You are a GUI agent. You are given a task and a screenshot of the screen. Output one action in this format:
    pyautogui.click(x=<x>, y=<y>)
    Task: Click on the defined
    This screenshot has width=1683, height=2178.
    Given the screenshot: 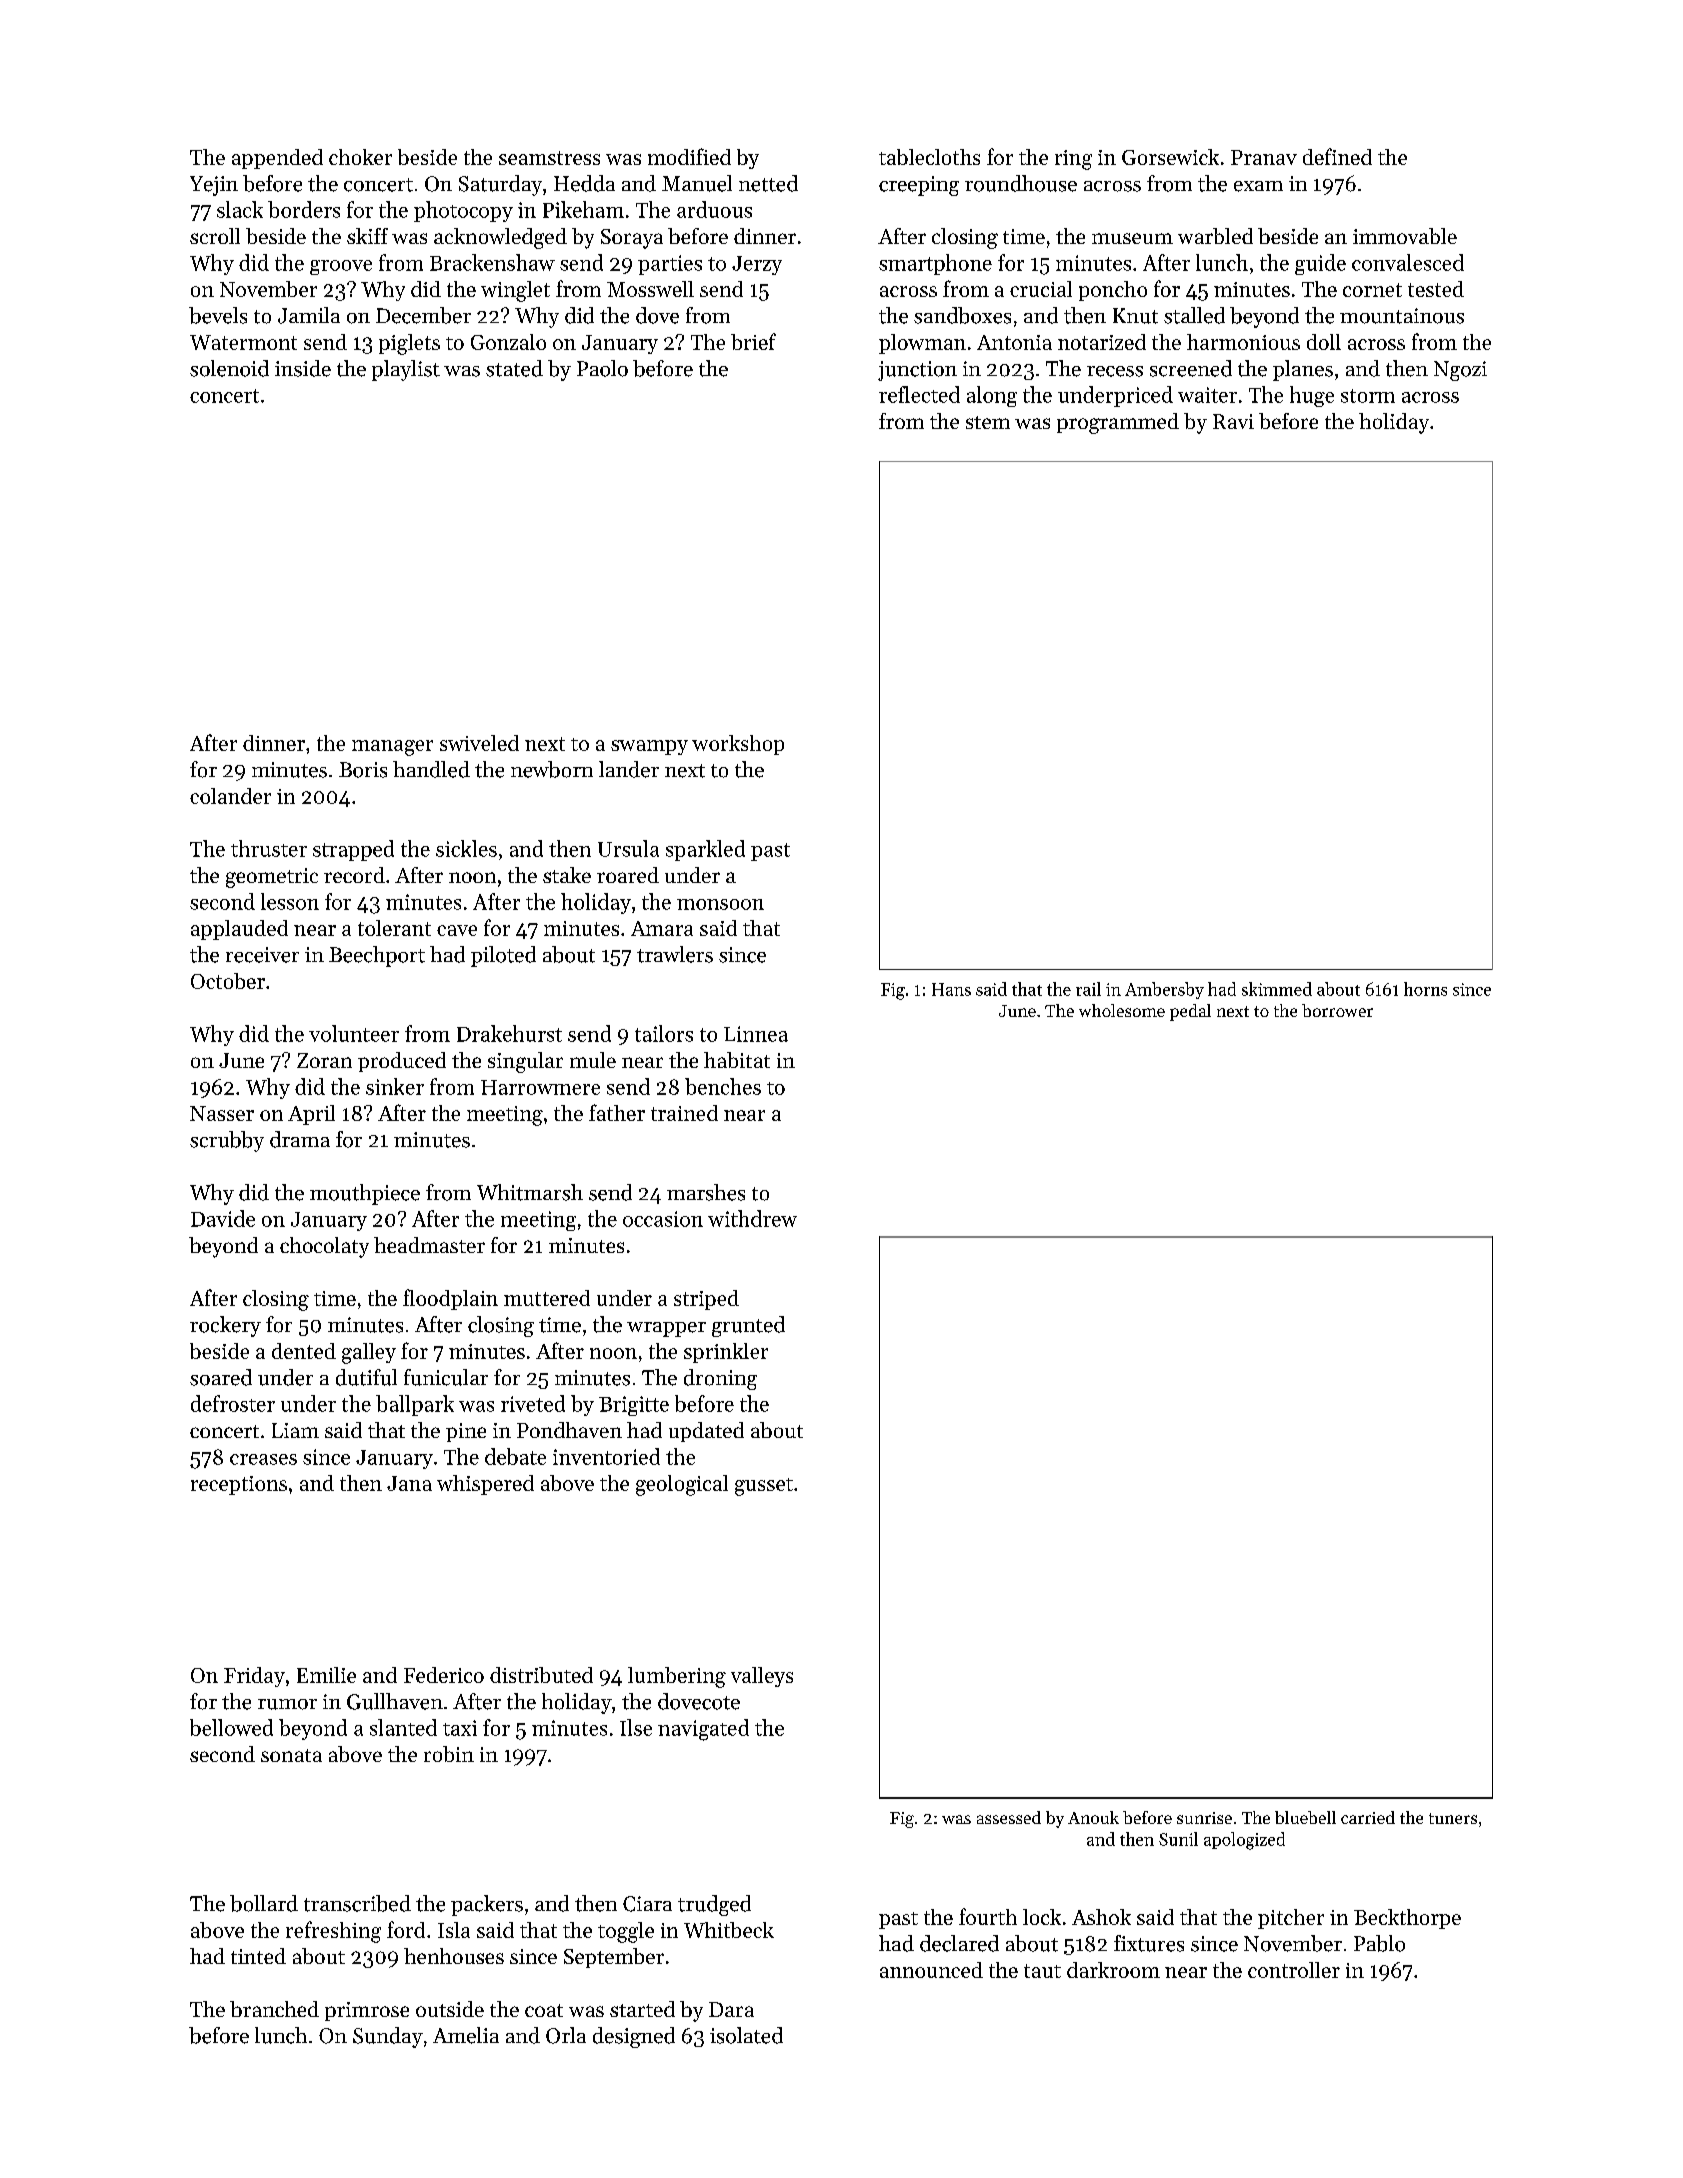 What is the action you would take?
    pyautogui.click(x=1337, y=156)
